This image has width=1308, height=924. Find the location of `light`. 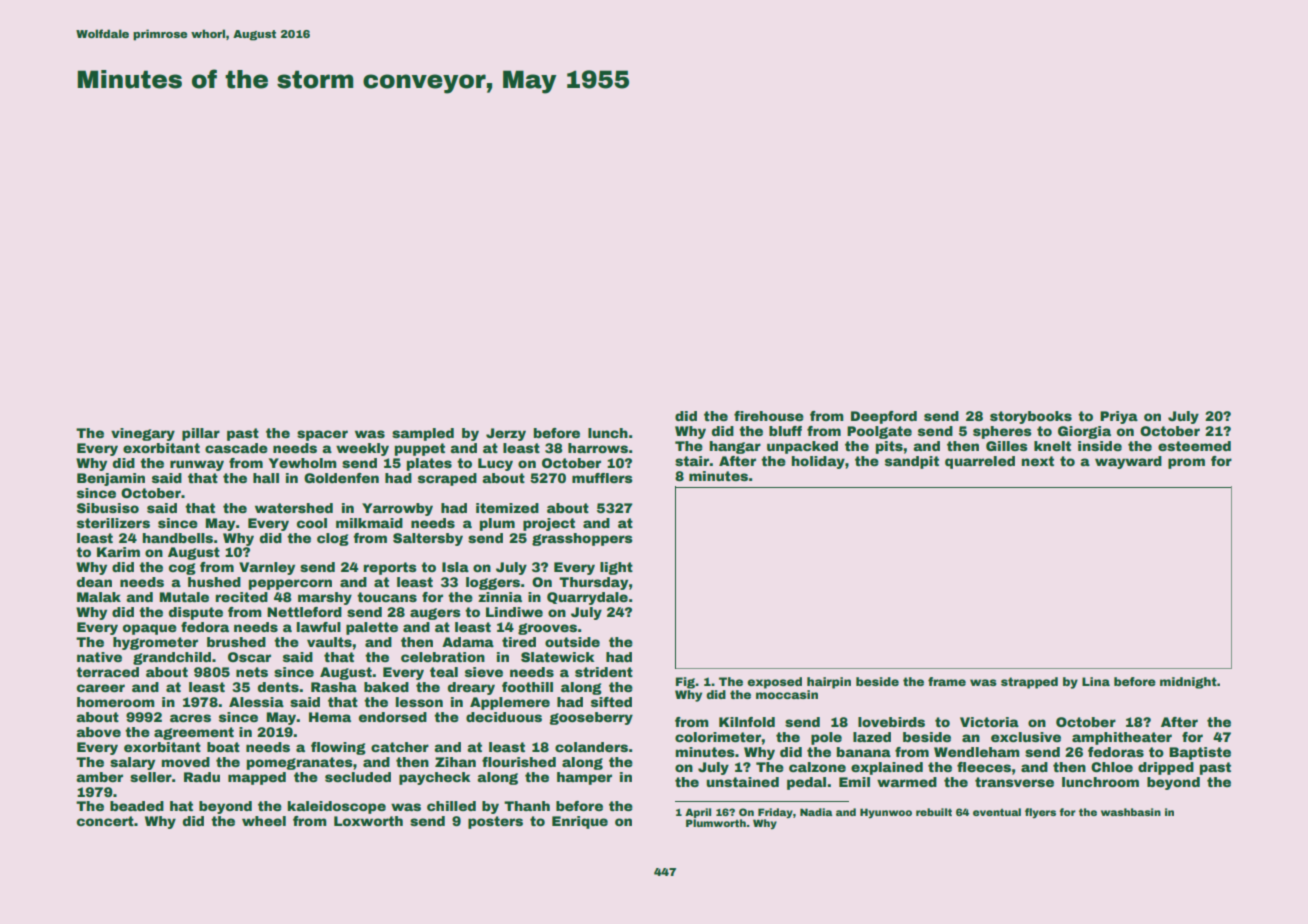

light is located at coordinates (616, 568).
